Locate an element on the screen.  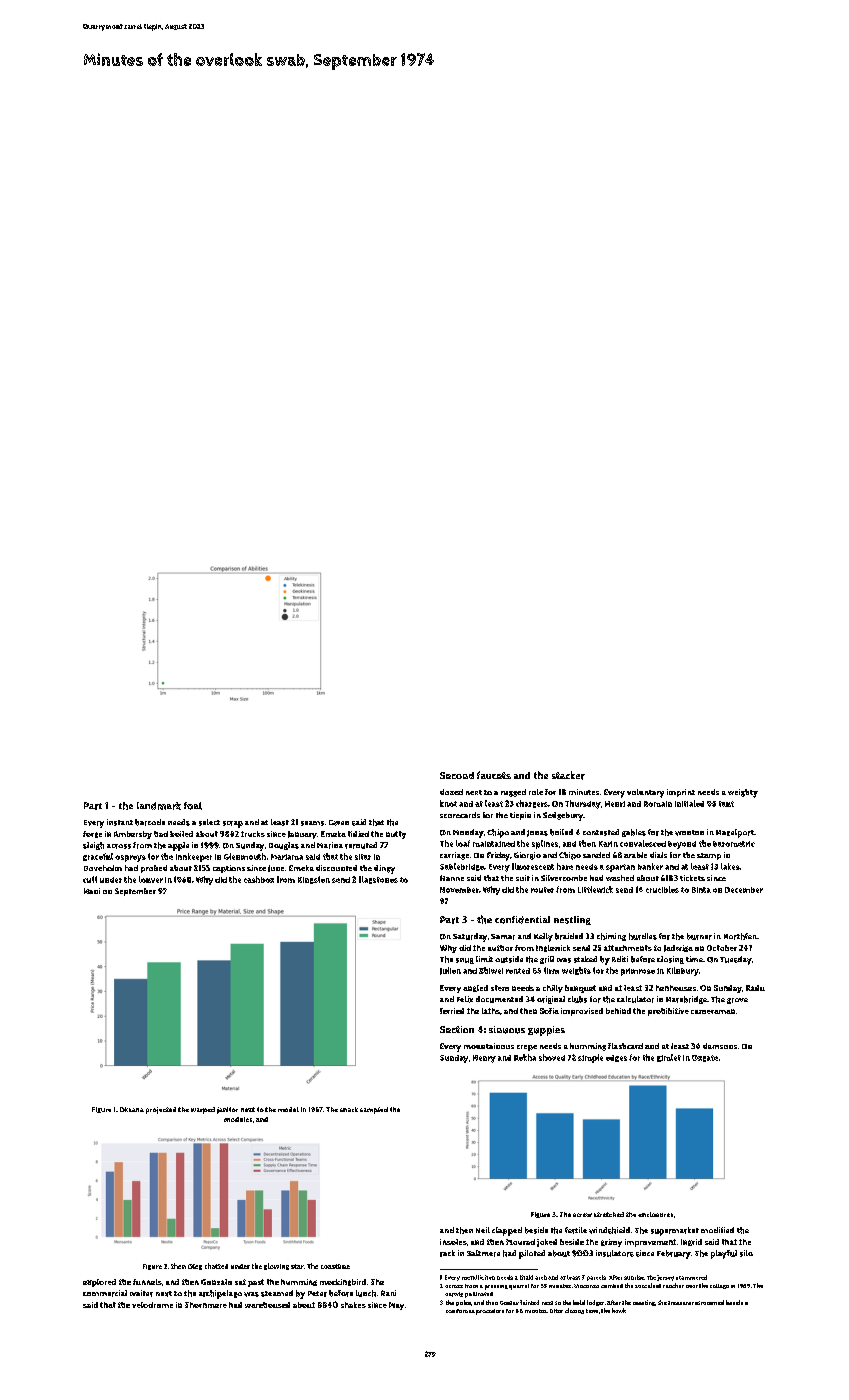
Oxgate is located at coordinates (705, 1058).
